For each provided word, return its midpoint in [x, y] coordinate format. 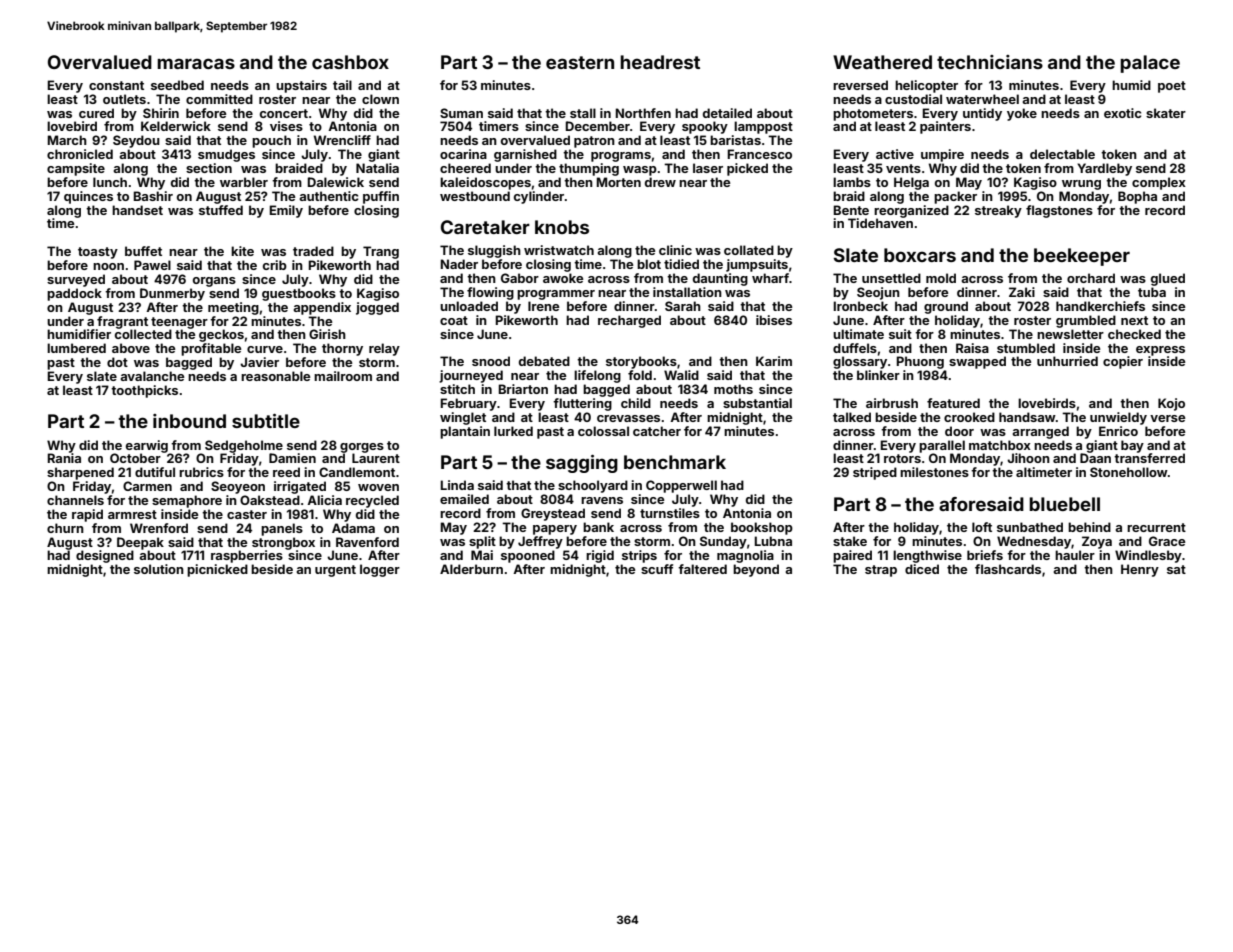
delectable [1062, 154]
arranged [1040, 432]
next [1134, 320]
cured [96, 113]
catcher [657, 431]
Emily [286, 211]
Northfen [643, 113]
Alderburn [471, 569]
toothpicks [144, 391]
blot [649, 264]
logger [380, 570]
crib [275, 265]
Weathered [882, 62]
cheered [465, 168]
